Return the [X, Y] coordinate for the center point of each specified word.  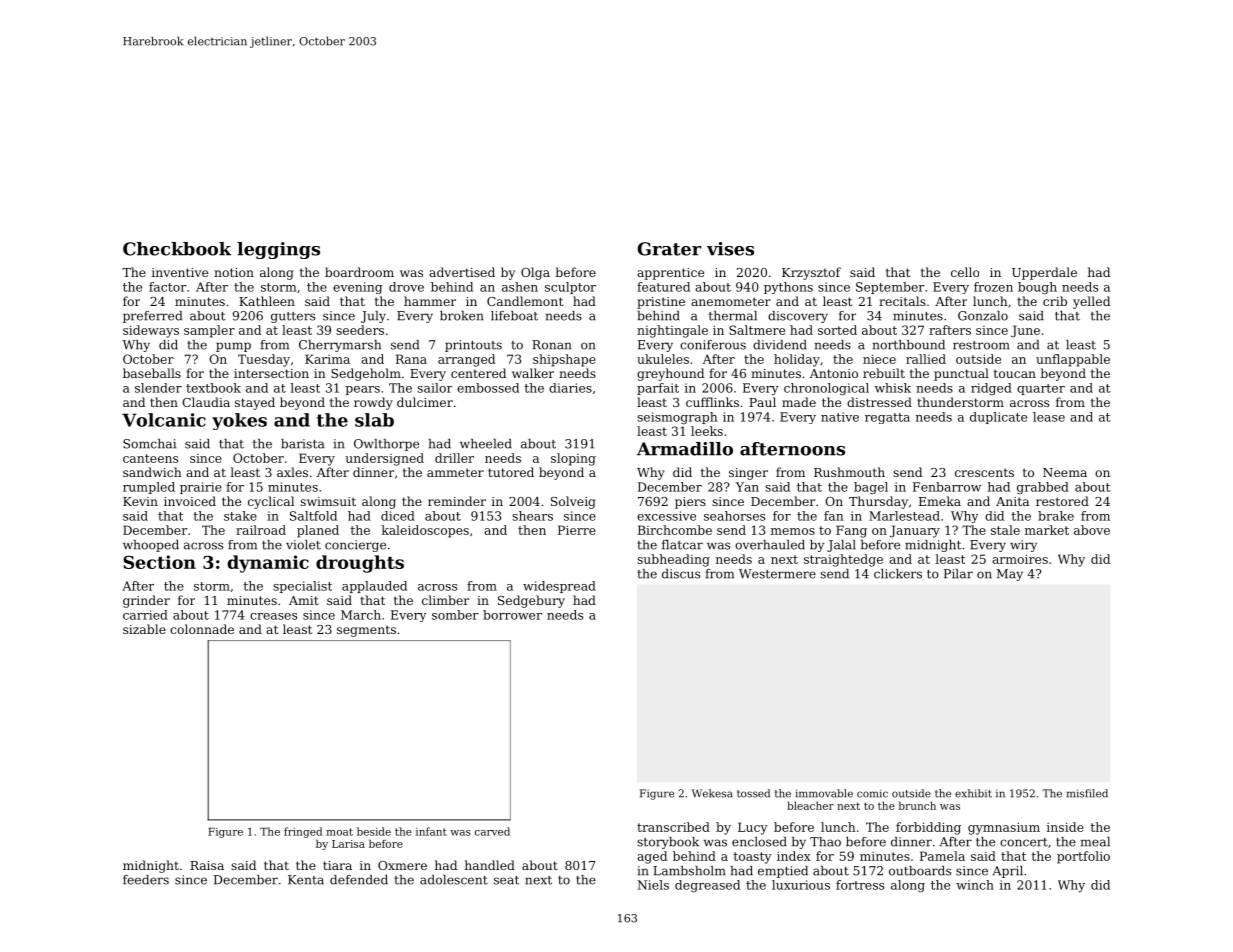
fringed [303, 832]
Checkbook [177, 249]
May [1010, 575]
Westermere [777, 574]
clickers [898, 574]
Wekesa [712, 793]
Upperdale [1044, 273]
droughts [360, 564]
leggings [278, 250]
